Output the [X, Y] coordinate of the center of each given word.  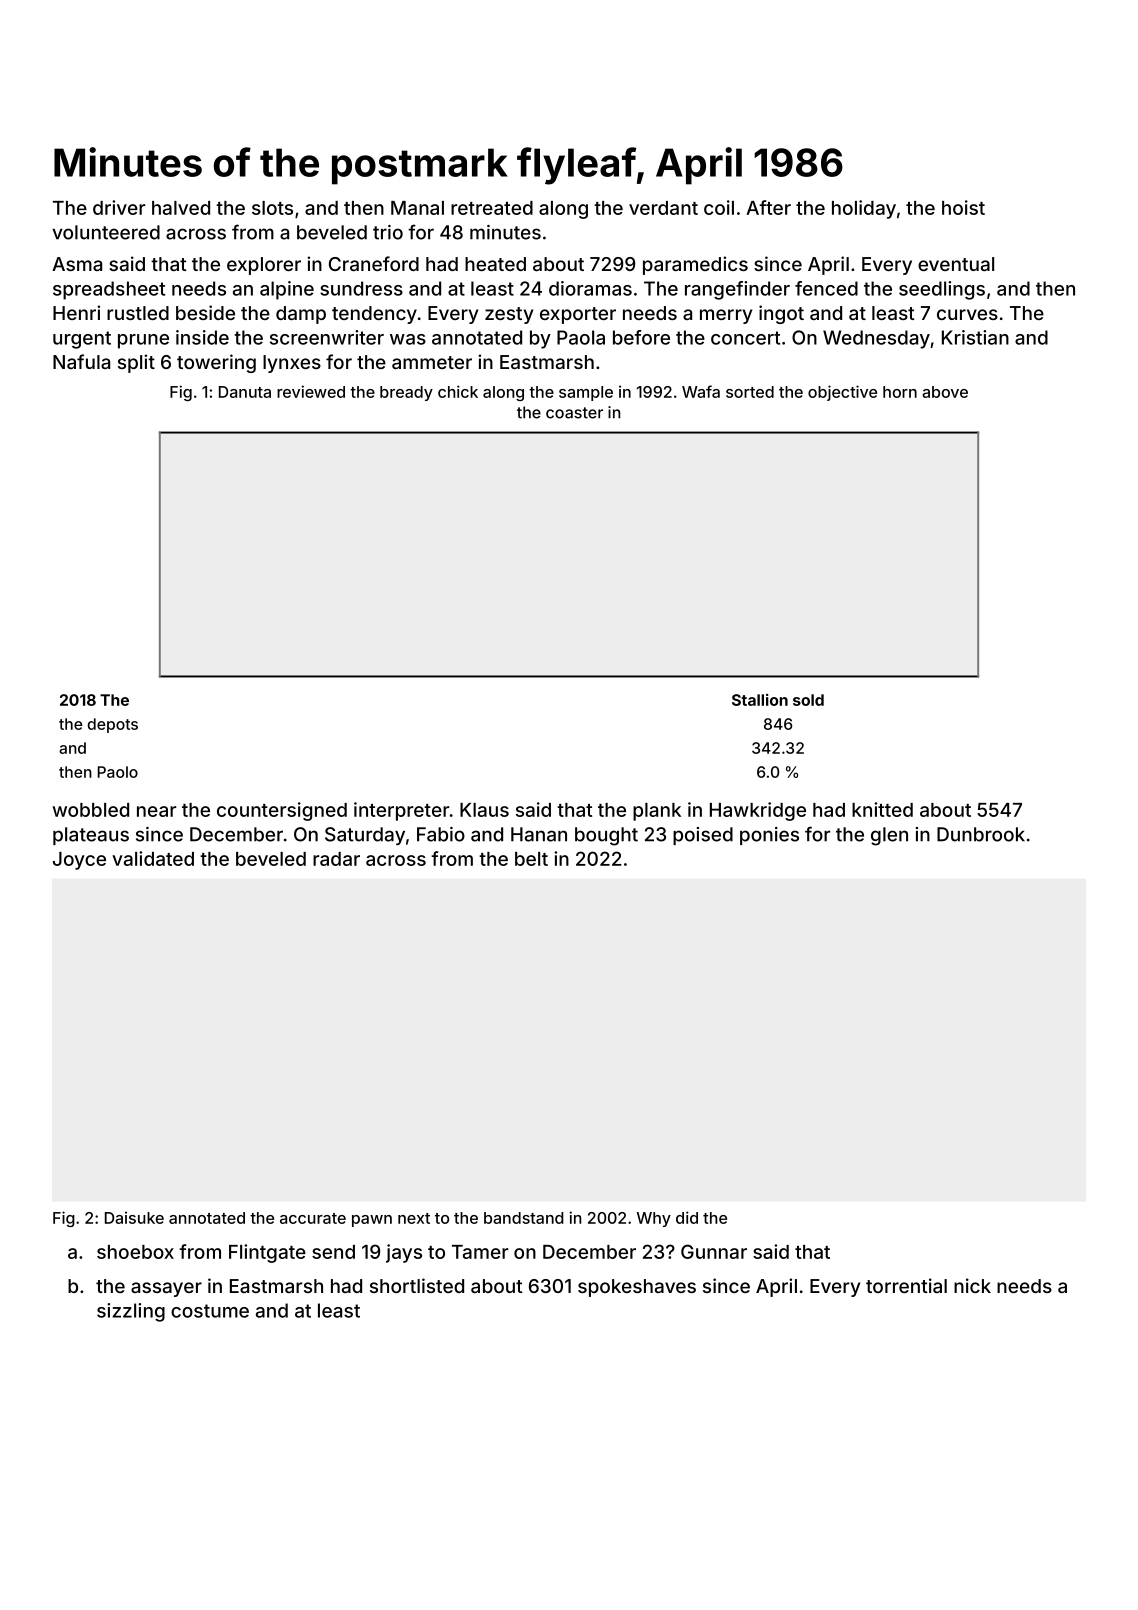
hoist [963, 207]
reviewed [311, 391]
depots [112, 725]
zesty [509, 315]
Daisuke [134, 1217]
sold [808, 700]
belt [531, 859]
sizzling [131, 1312]
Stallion [760, 700]
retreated [492, 208]
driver [119, 207]
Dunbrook [981, 834]
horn [900, 392]
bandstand [524, 1218]
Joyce [79, 861]
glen [889, 836]
